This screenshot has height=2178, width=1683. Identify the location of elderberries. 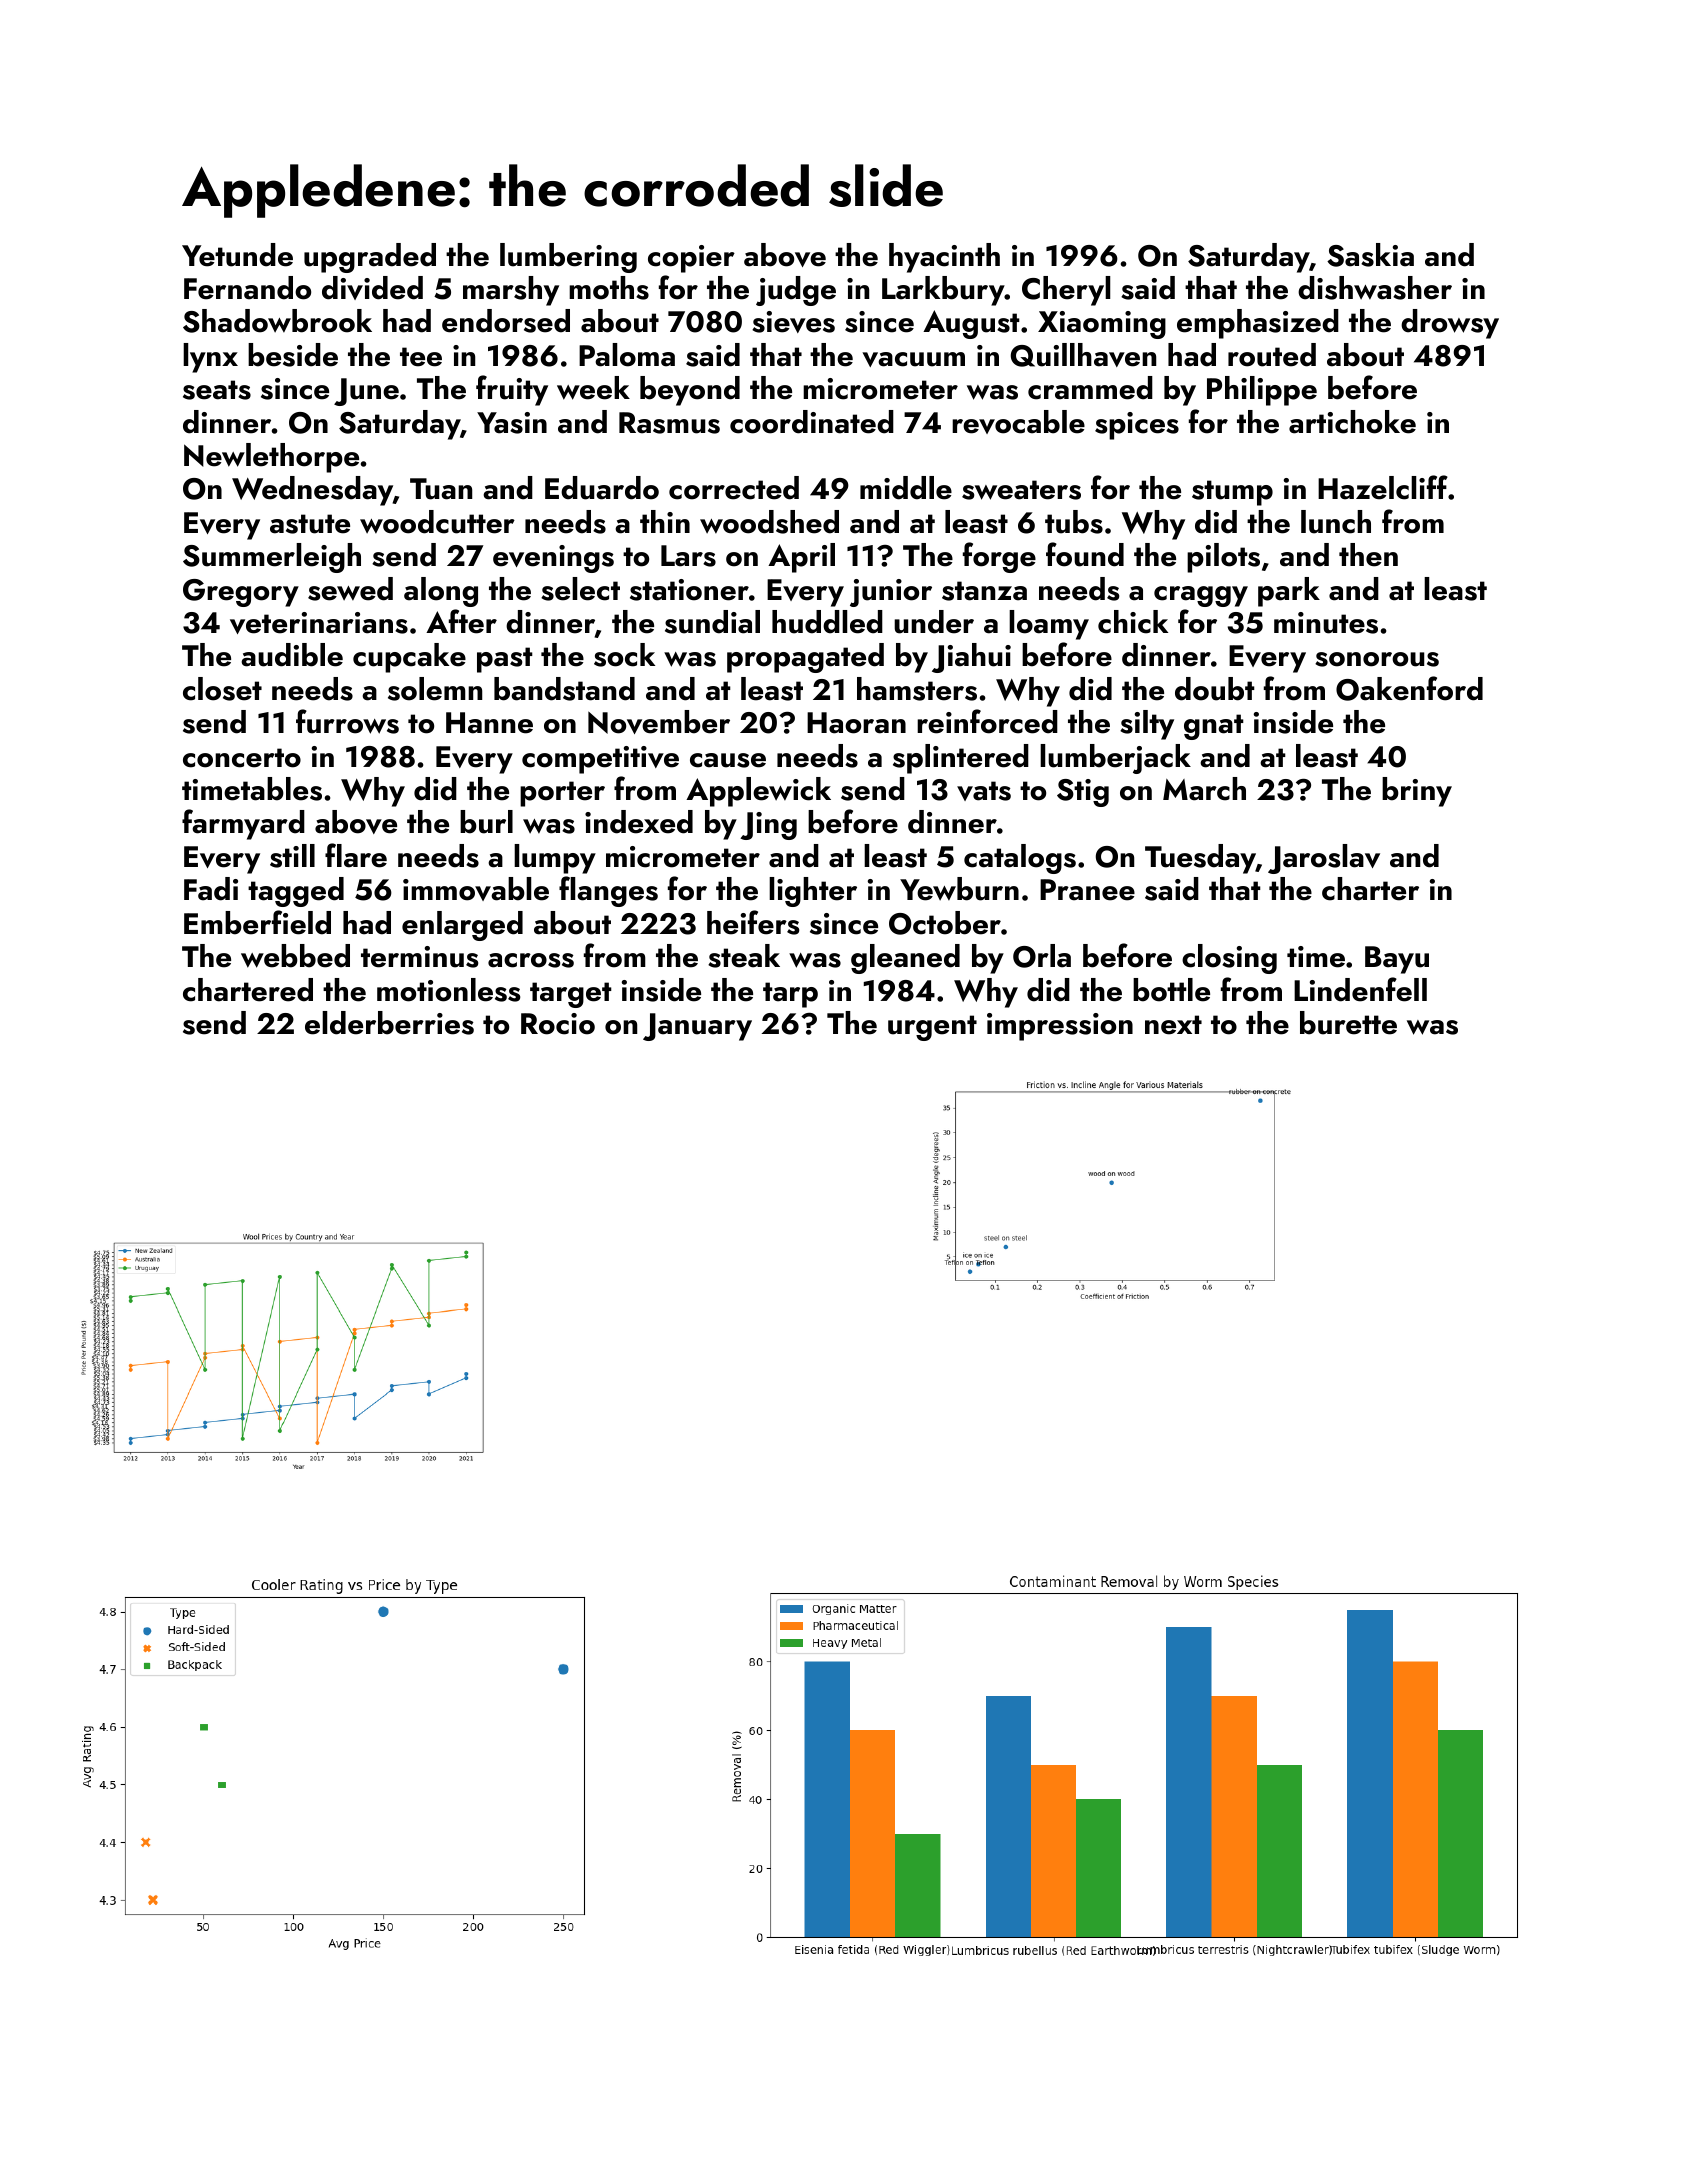
(389, 1023).
